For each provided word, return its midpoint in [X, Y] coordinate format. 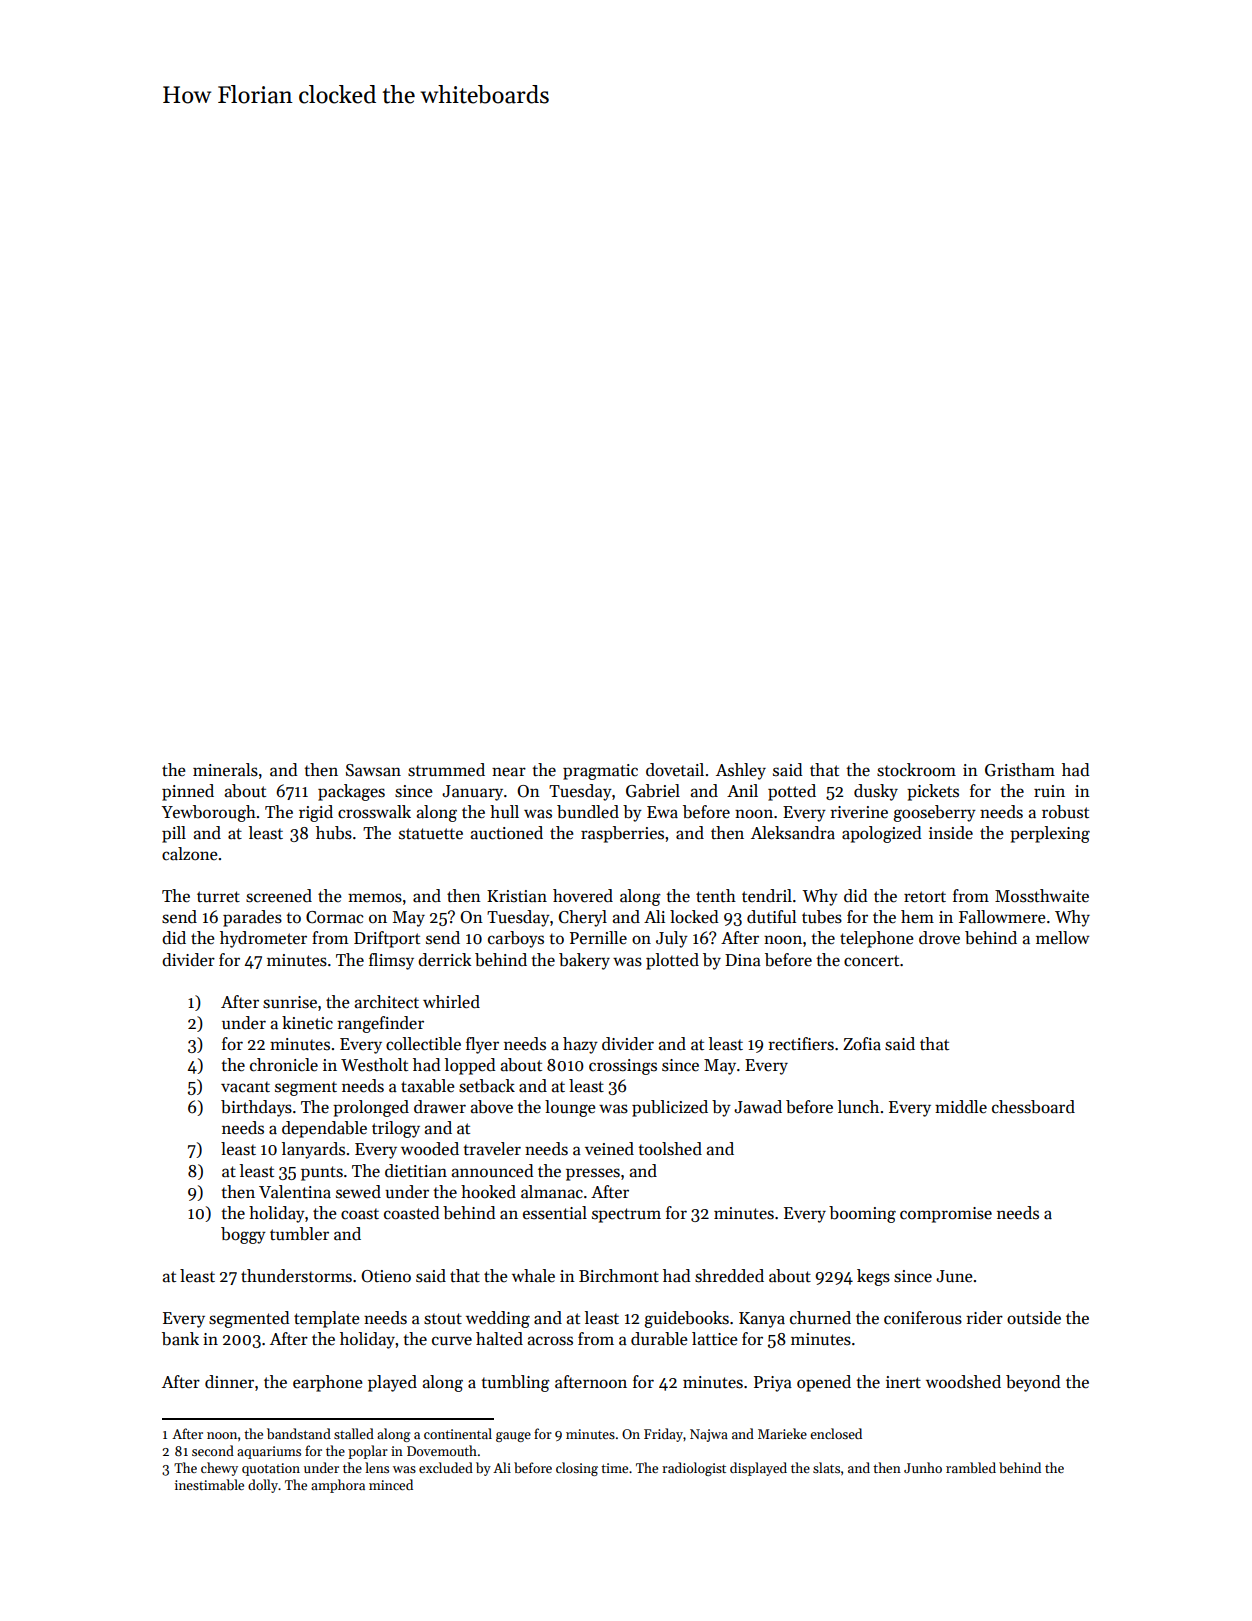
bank [180, 1339]
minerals [225, 770]
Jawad [758, 1107]
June [954, 1276]
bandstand [299, 1433]
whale [533, 1276]
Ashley [741, 771]
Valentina [295, 1192]
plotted [672, 961]
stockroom [916, 770]
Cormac [335, 917]
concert [871, 961]
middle [961, 1107]
